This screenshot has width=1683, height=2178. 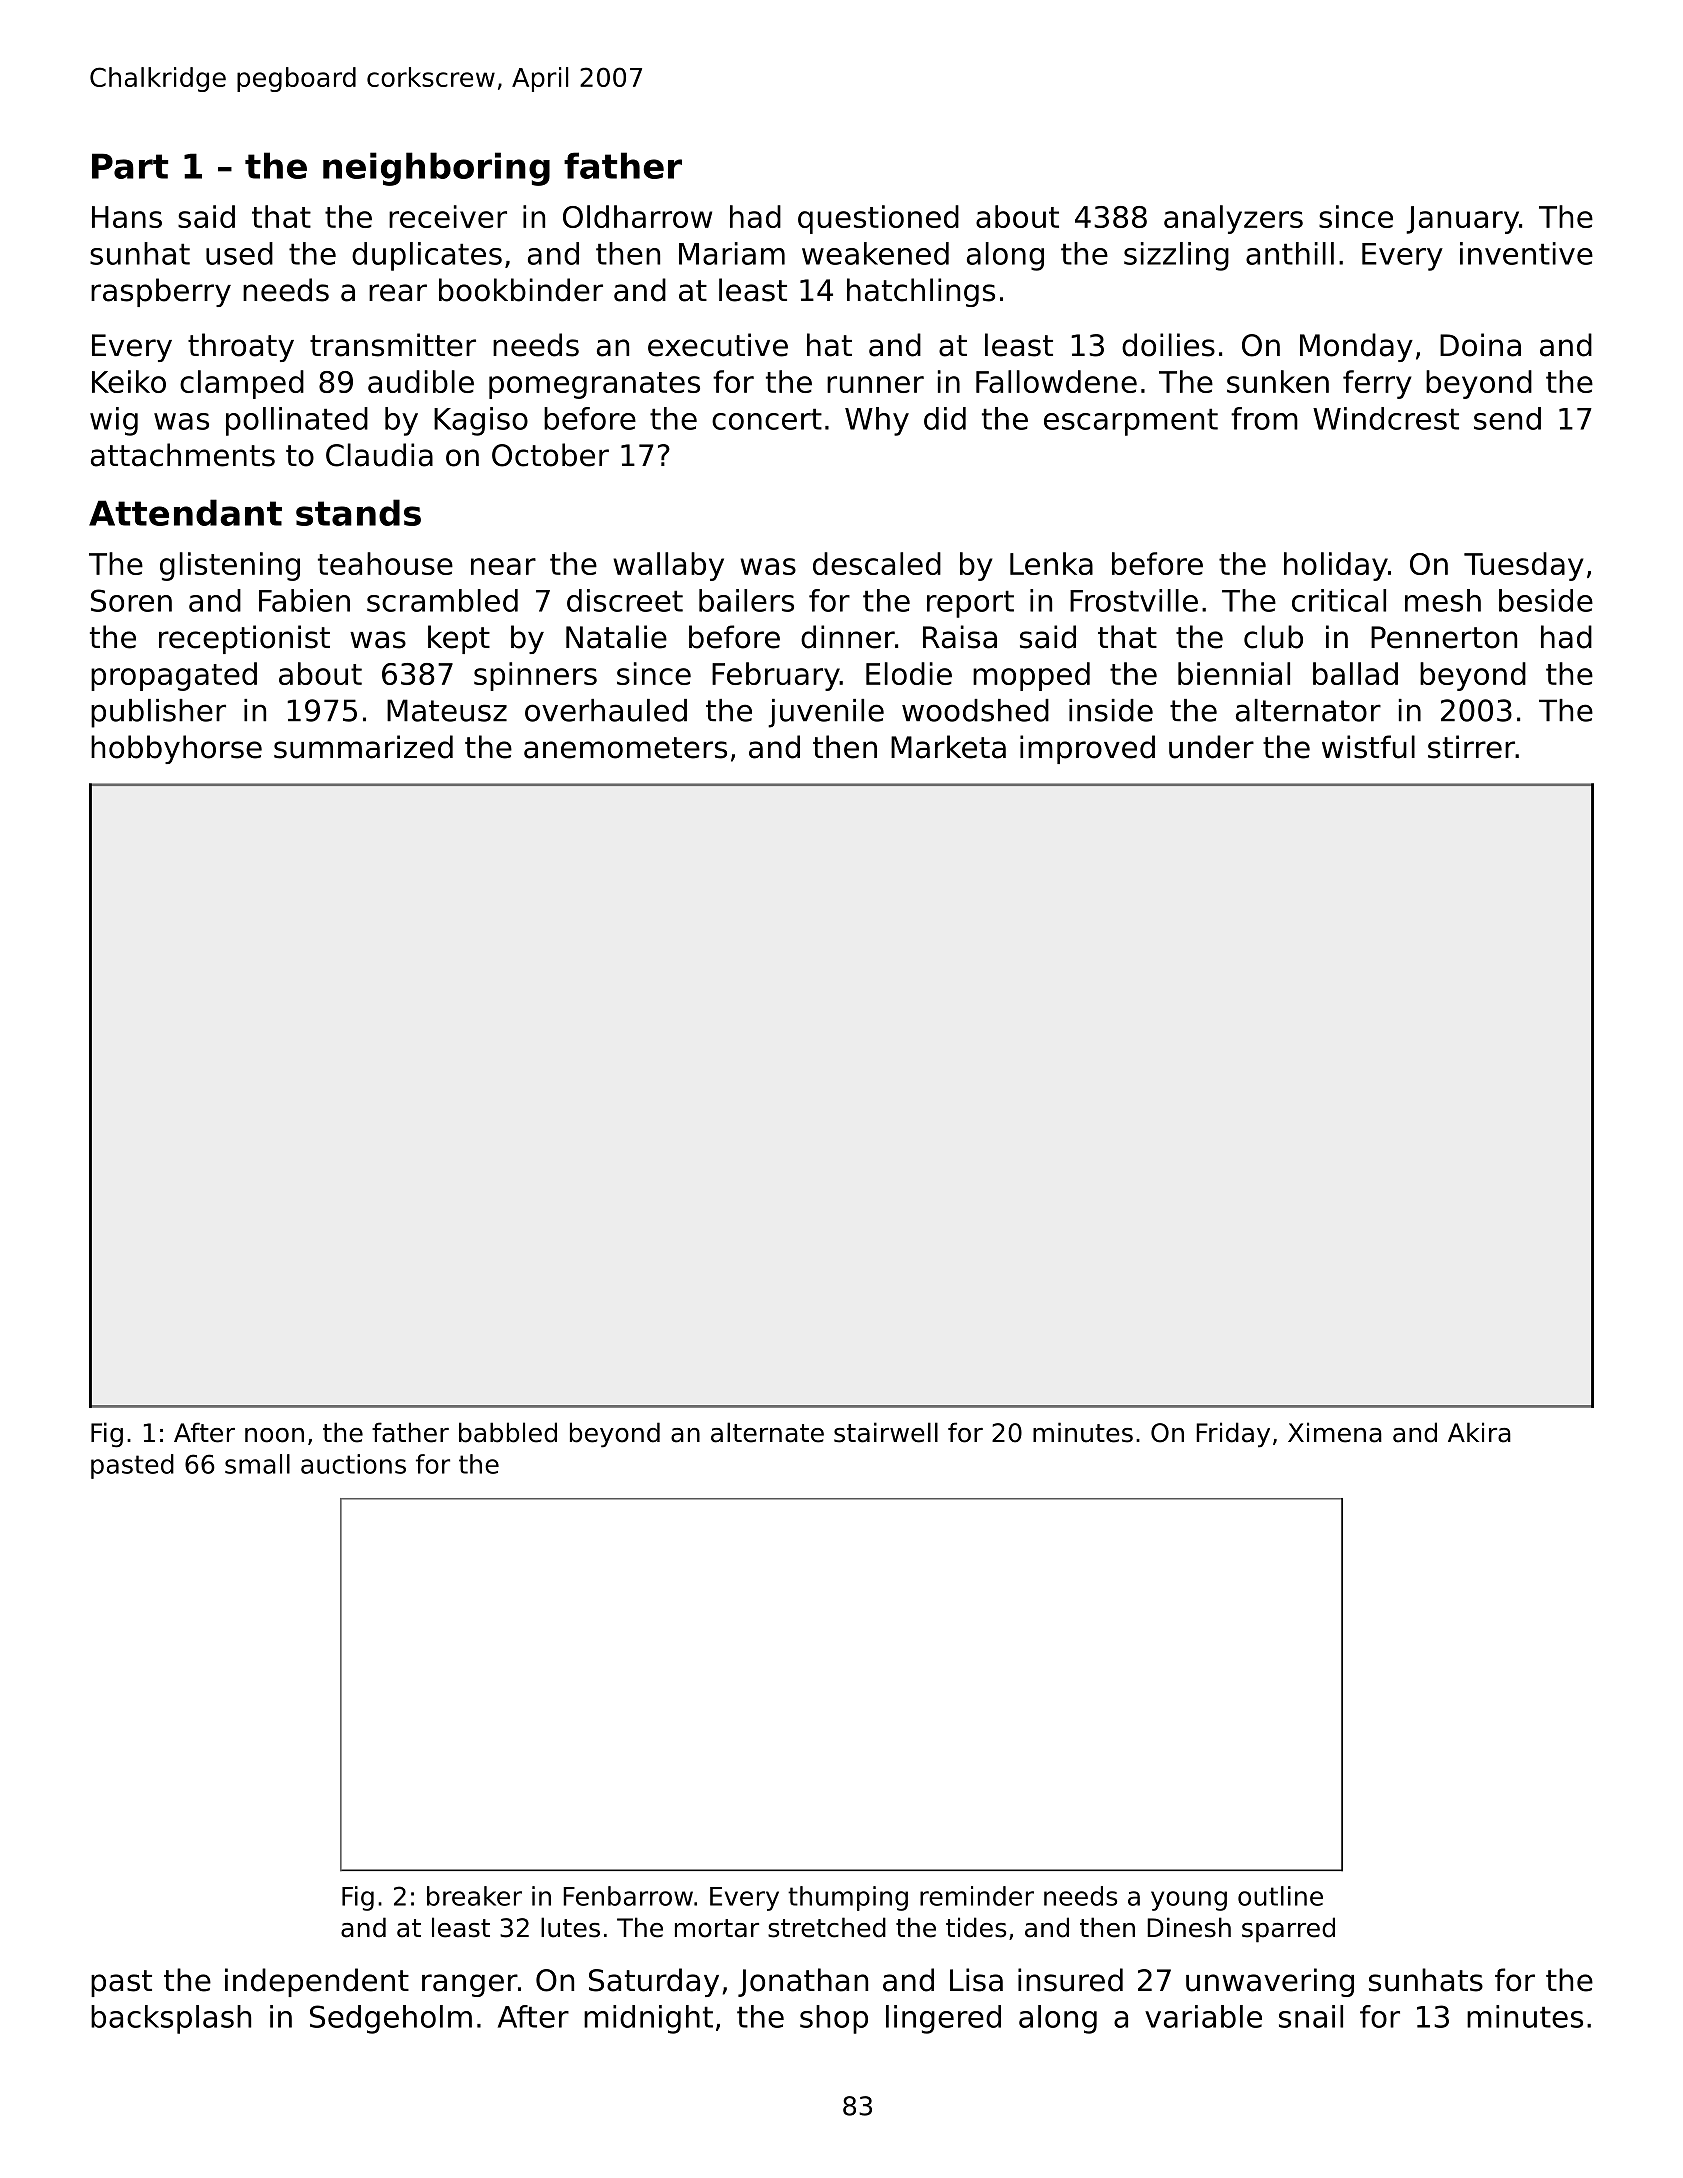 What do you see at coordinates (1507, 418) in the screenshot?
I see `send` at bounding box center [1507, 418].
